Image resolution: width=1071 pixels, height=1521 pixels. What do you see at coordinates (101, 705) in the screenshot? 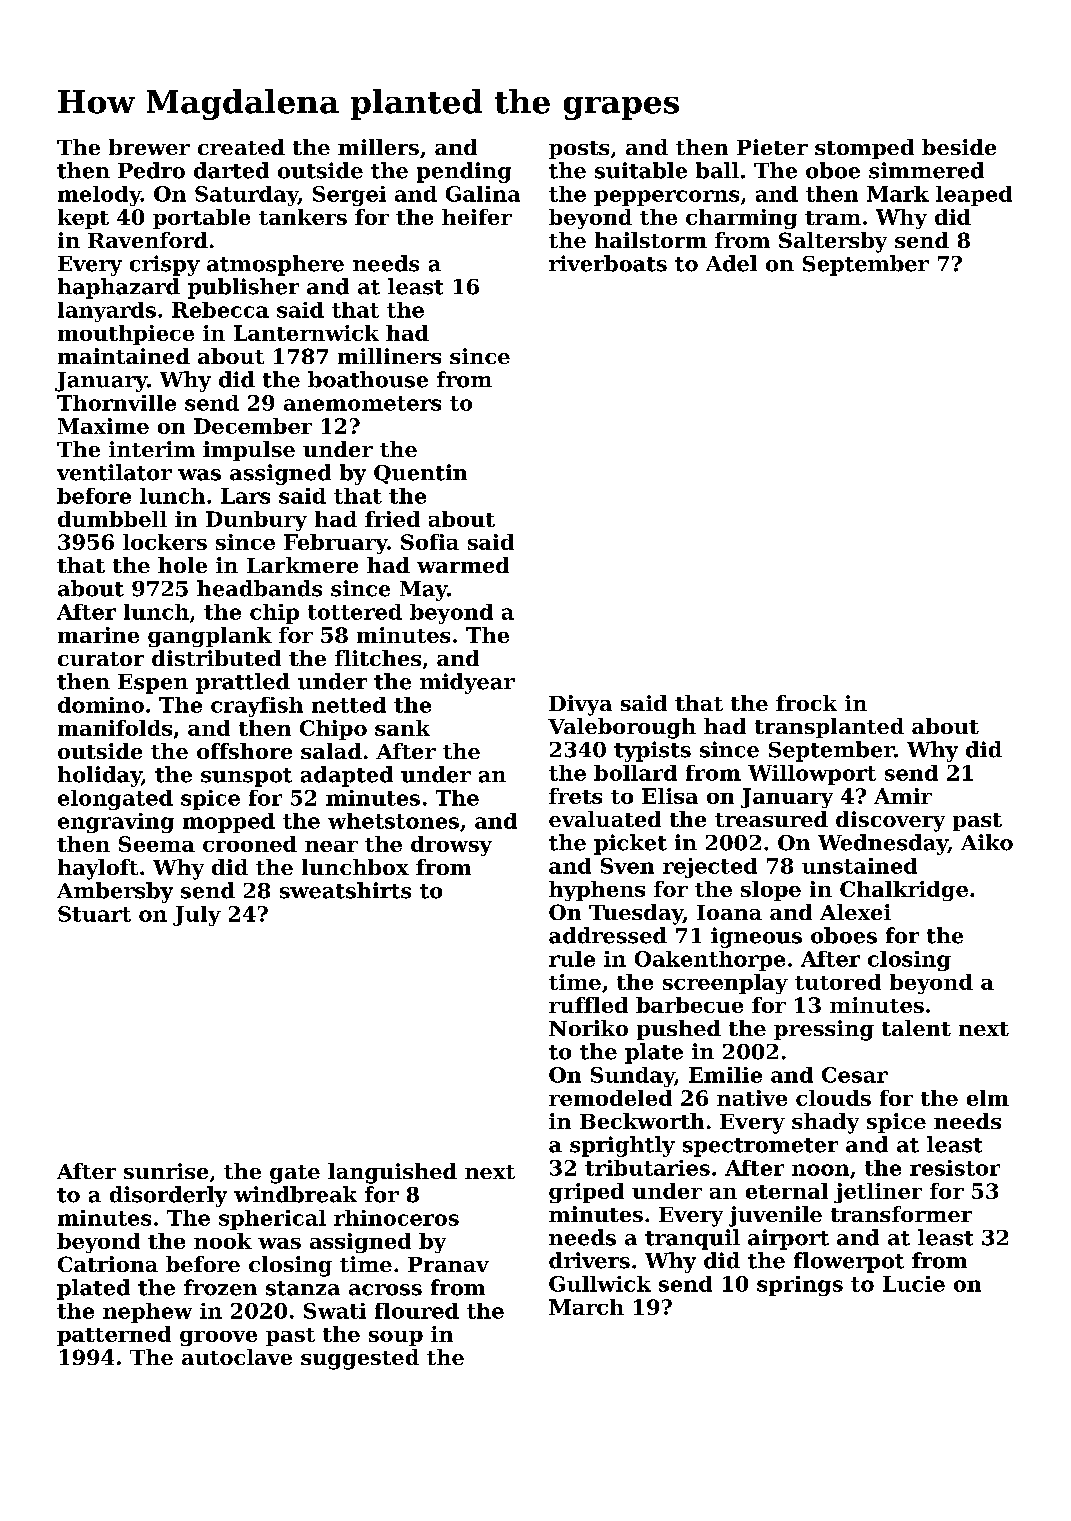
I see `domino` at bounding box center [101, 705].
